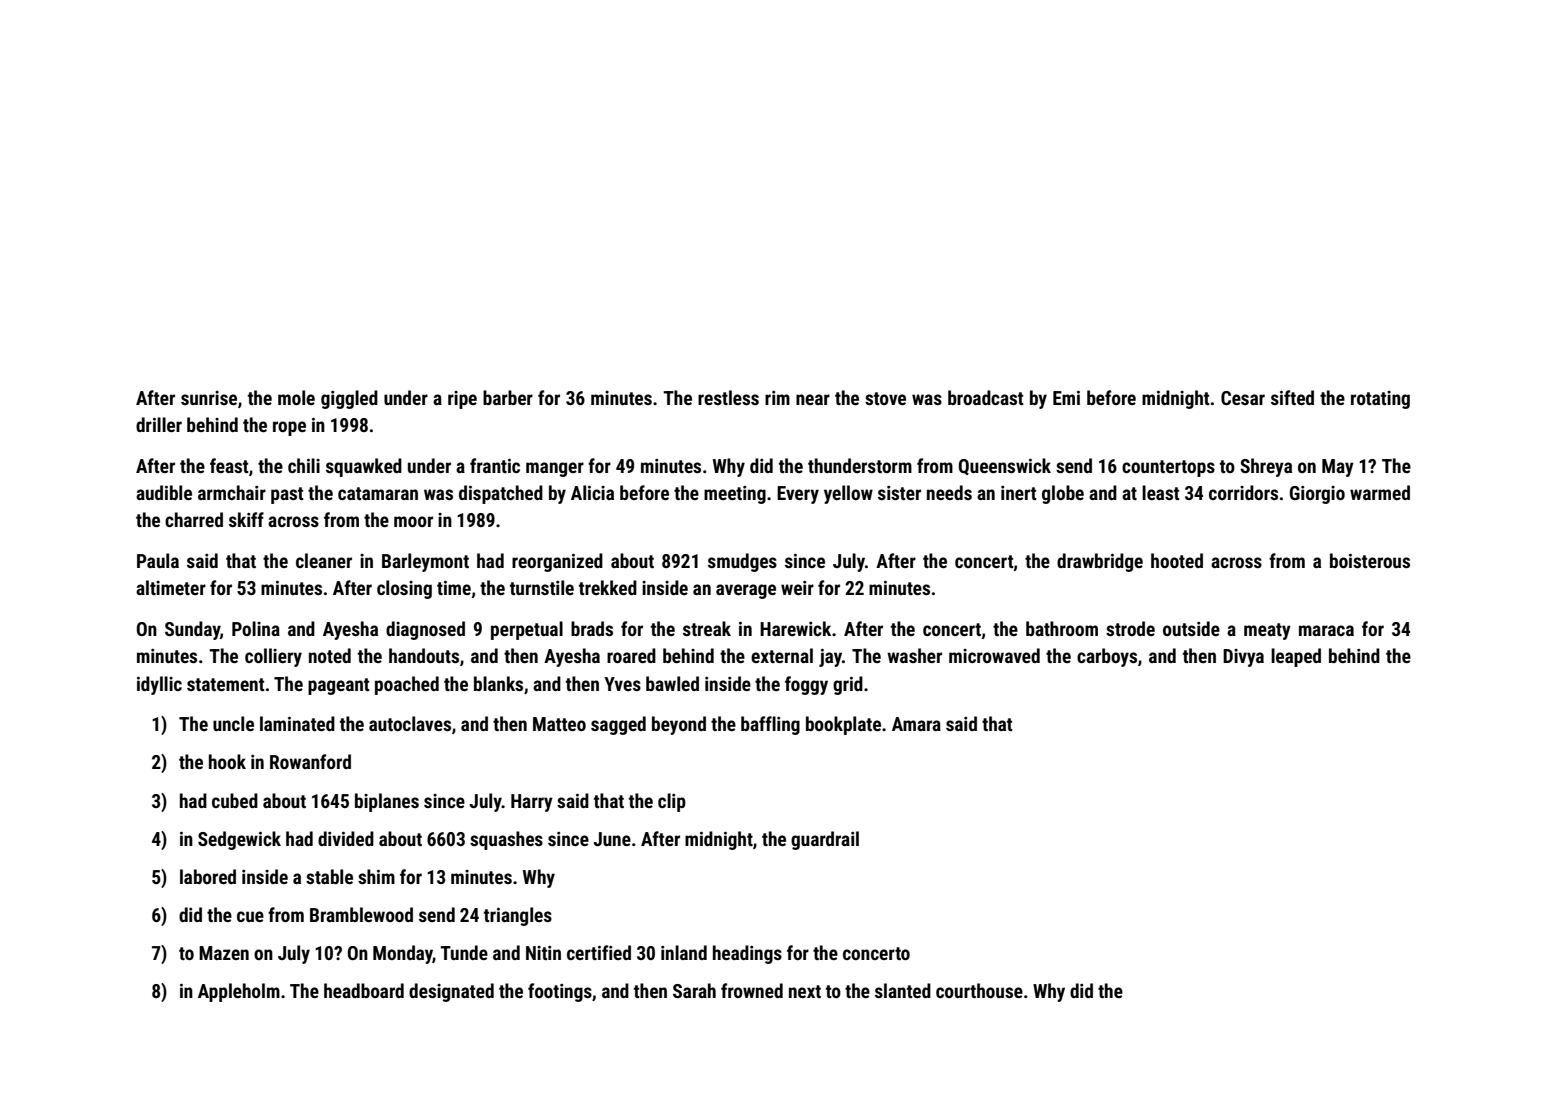 Image resolution: width=1547 pixels, height=1094 pixels. Describe the element at coordinates (462, 400) in the screenshot. I see `ripe` at that location.
